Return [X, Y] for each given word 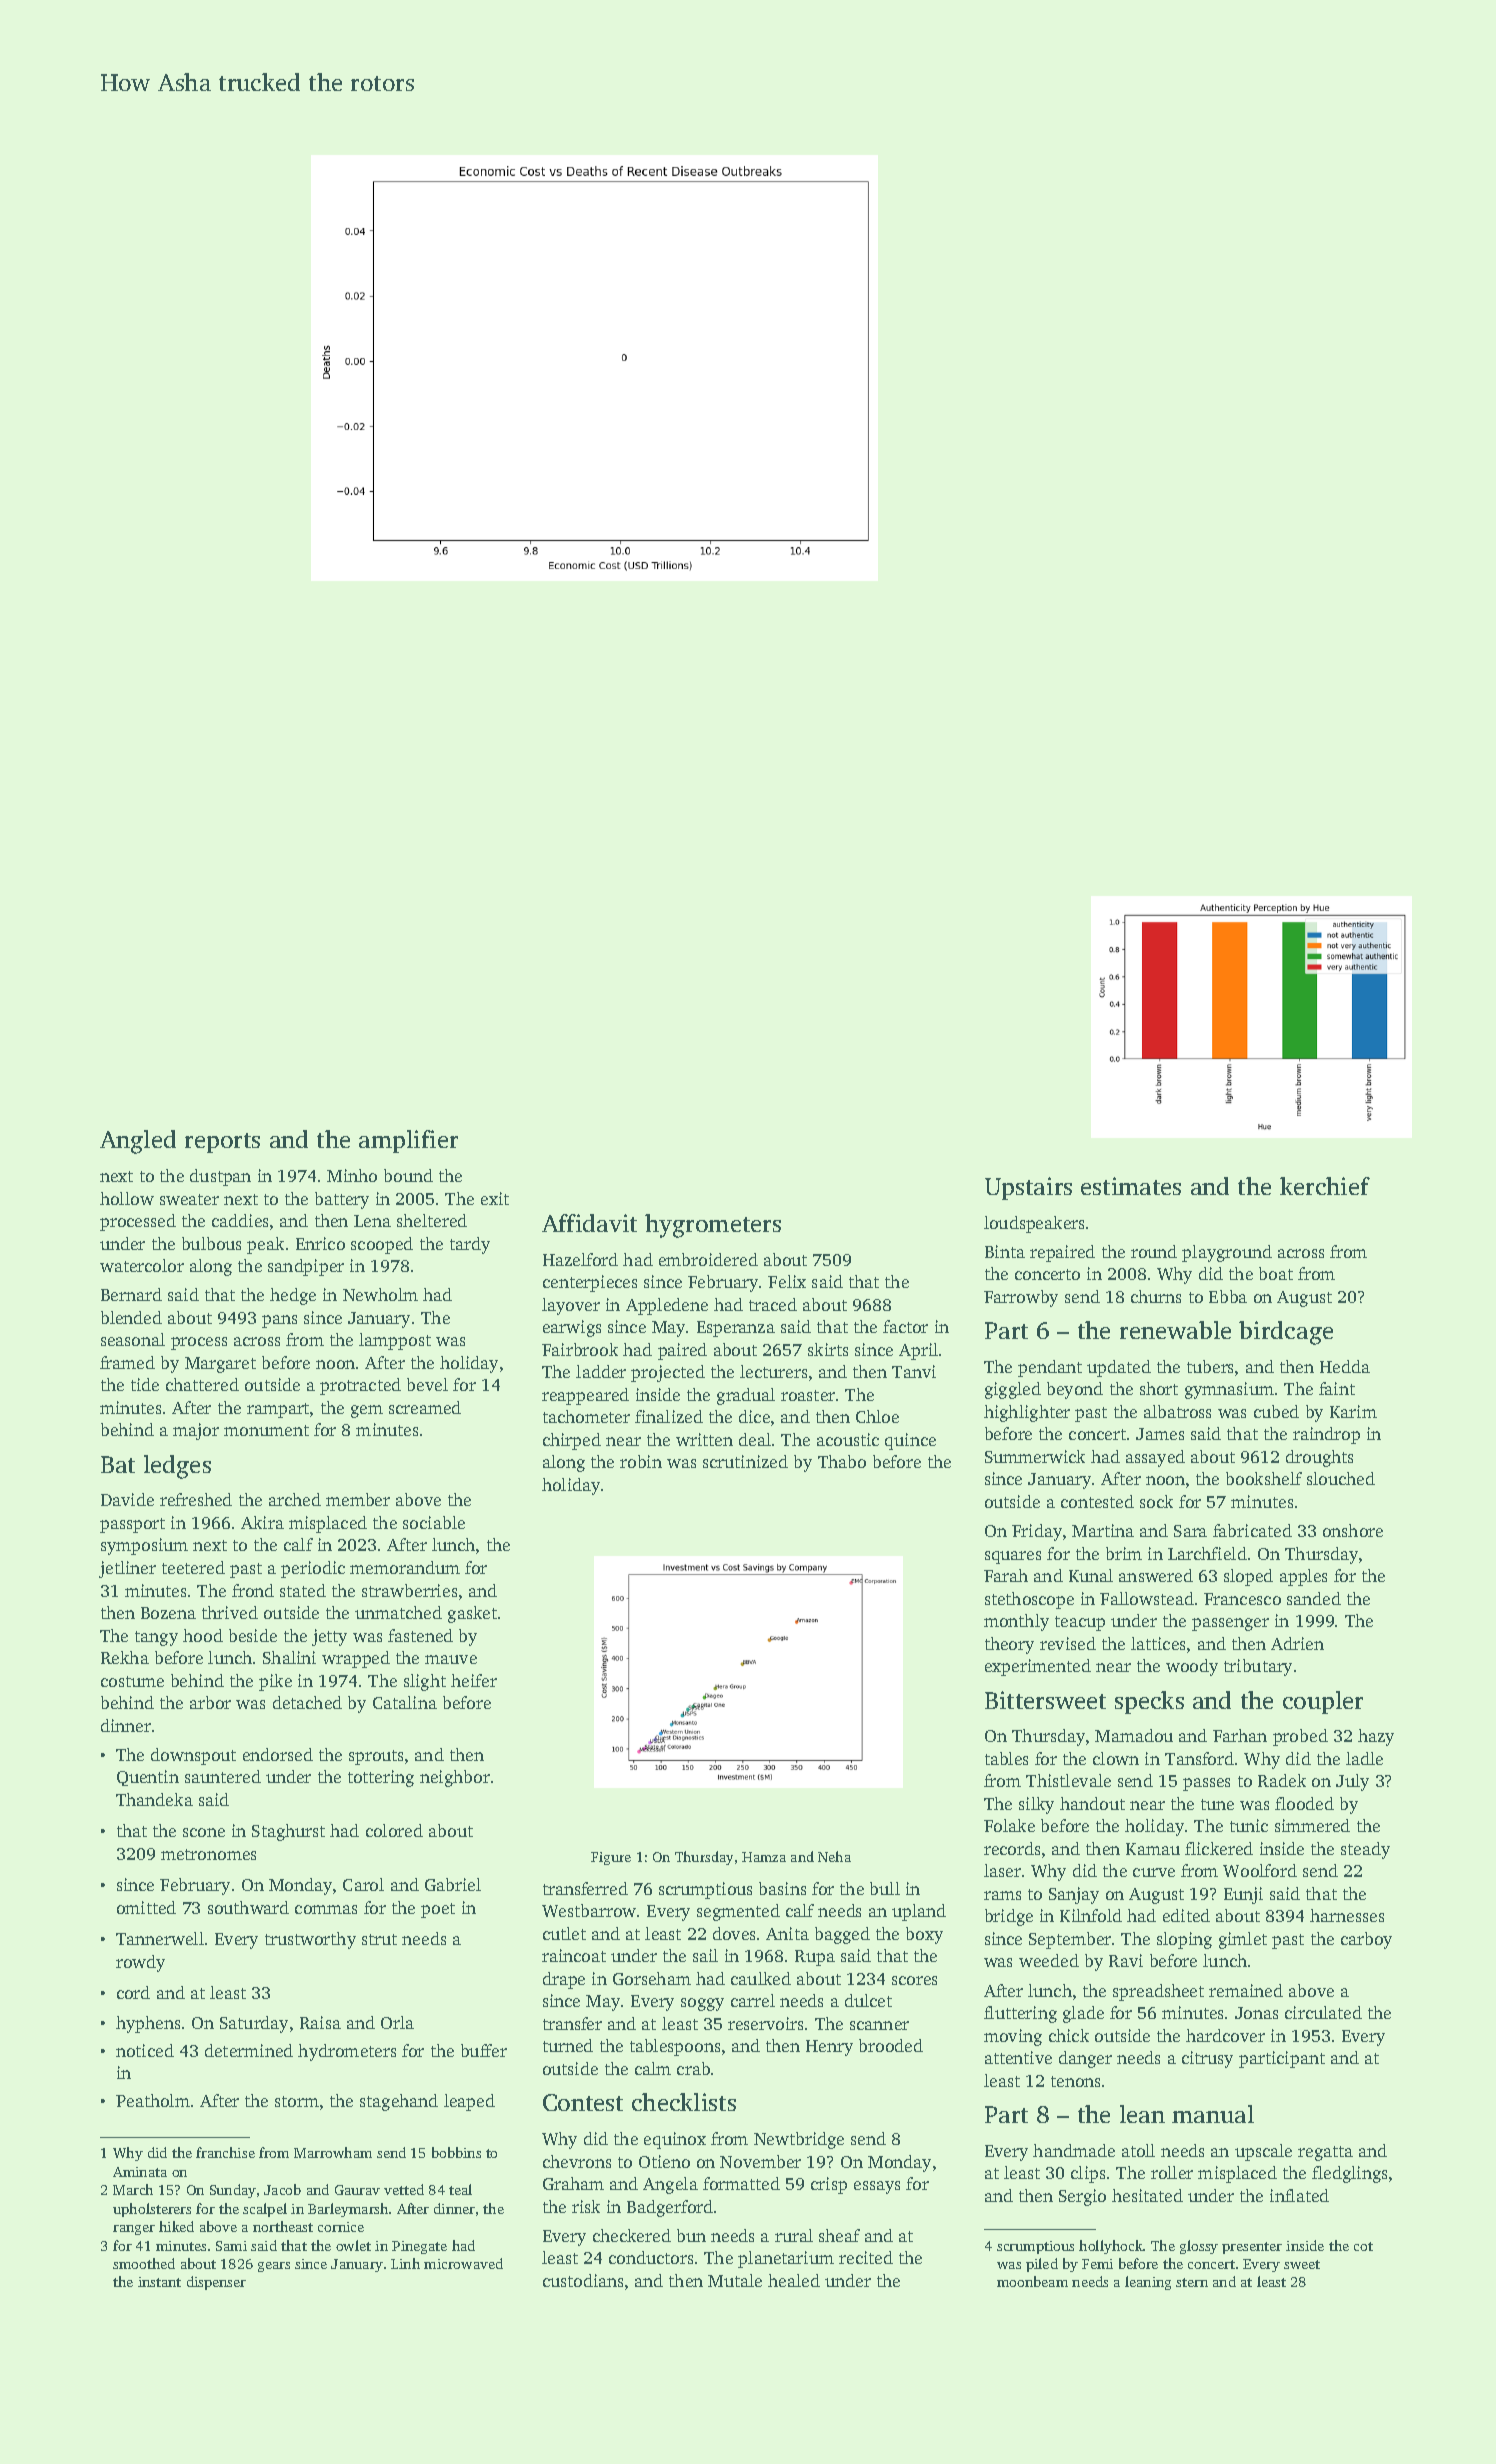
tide [145, 1384]
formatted [741, 2183]
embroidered [708, 1259]
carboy [1366, 1940]
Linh [405, 2263]
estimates [1131, 1186]
